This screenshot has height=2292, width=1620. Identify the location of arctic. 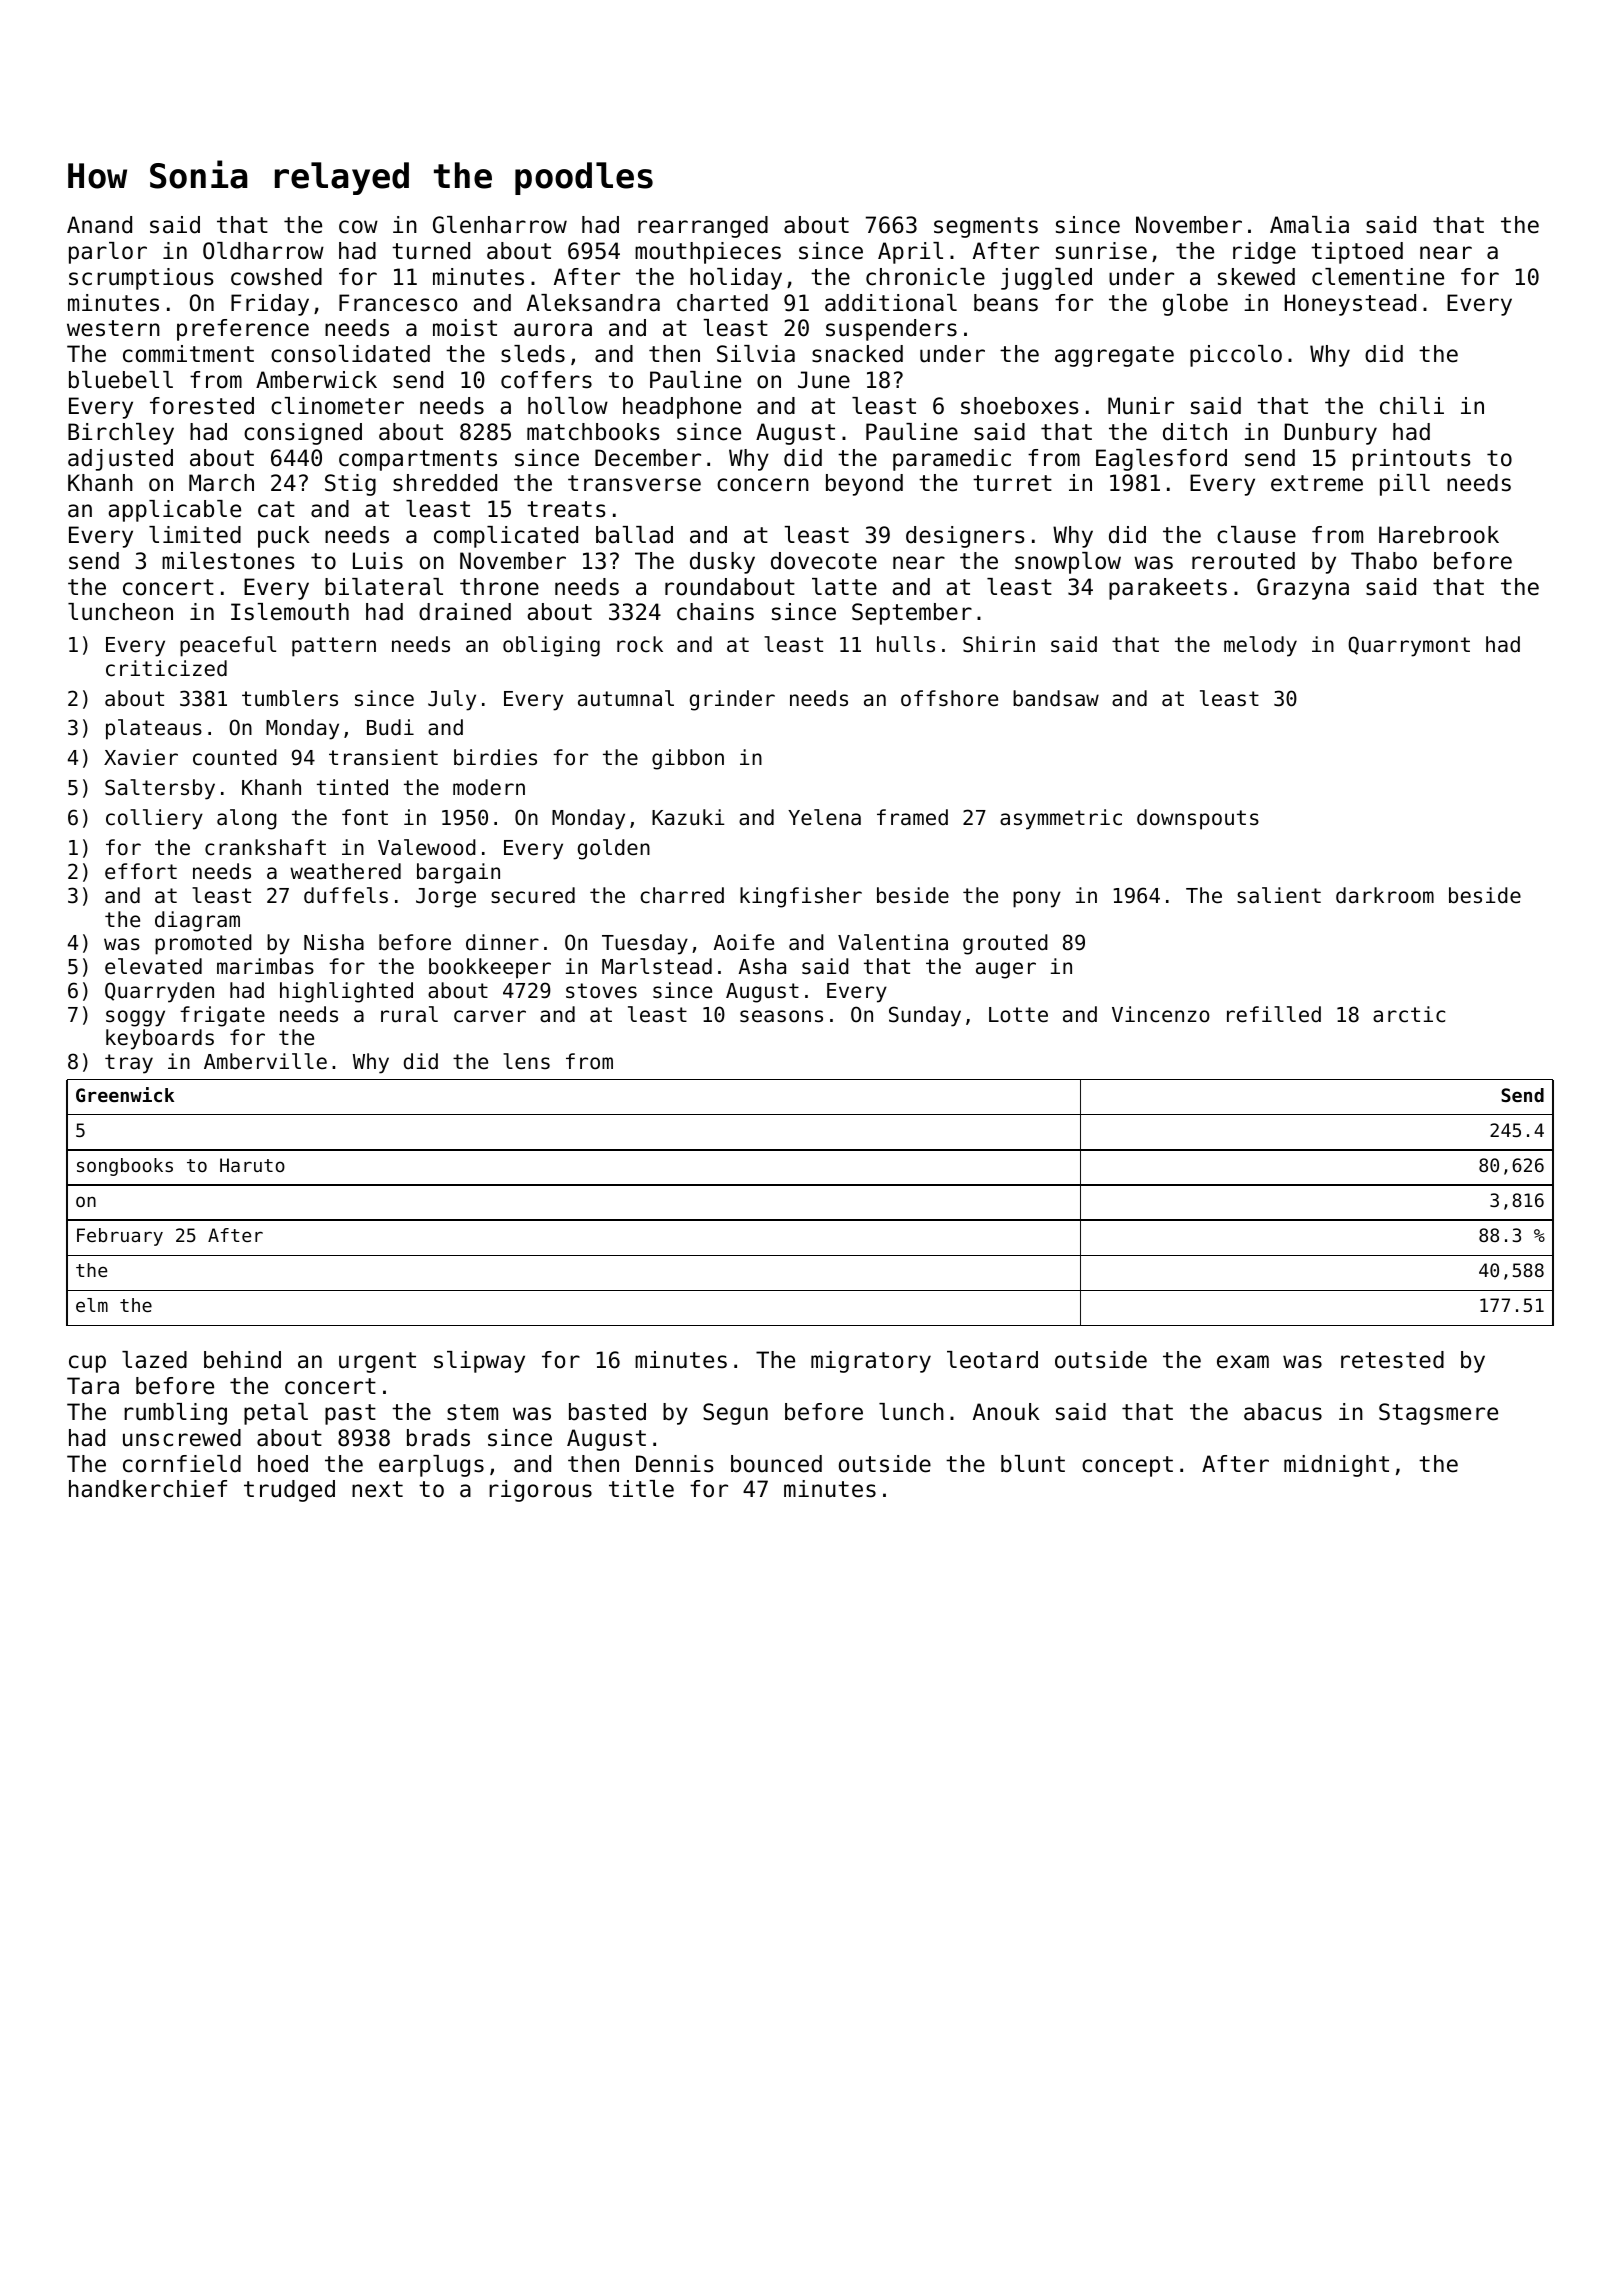
(1409, 1014).
